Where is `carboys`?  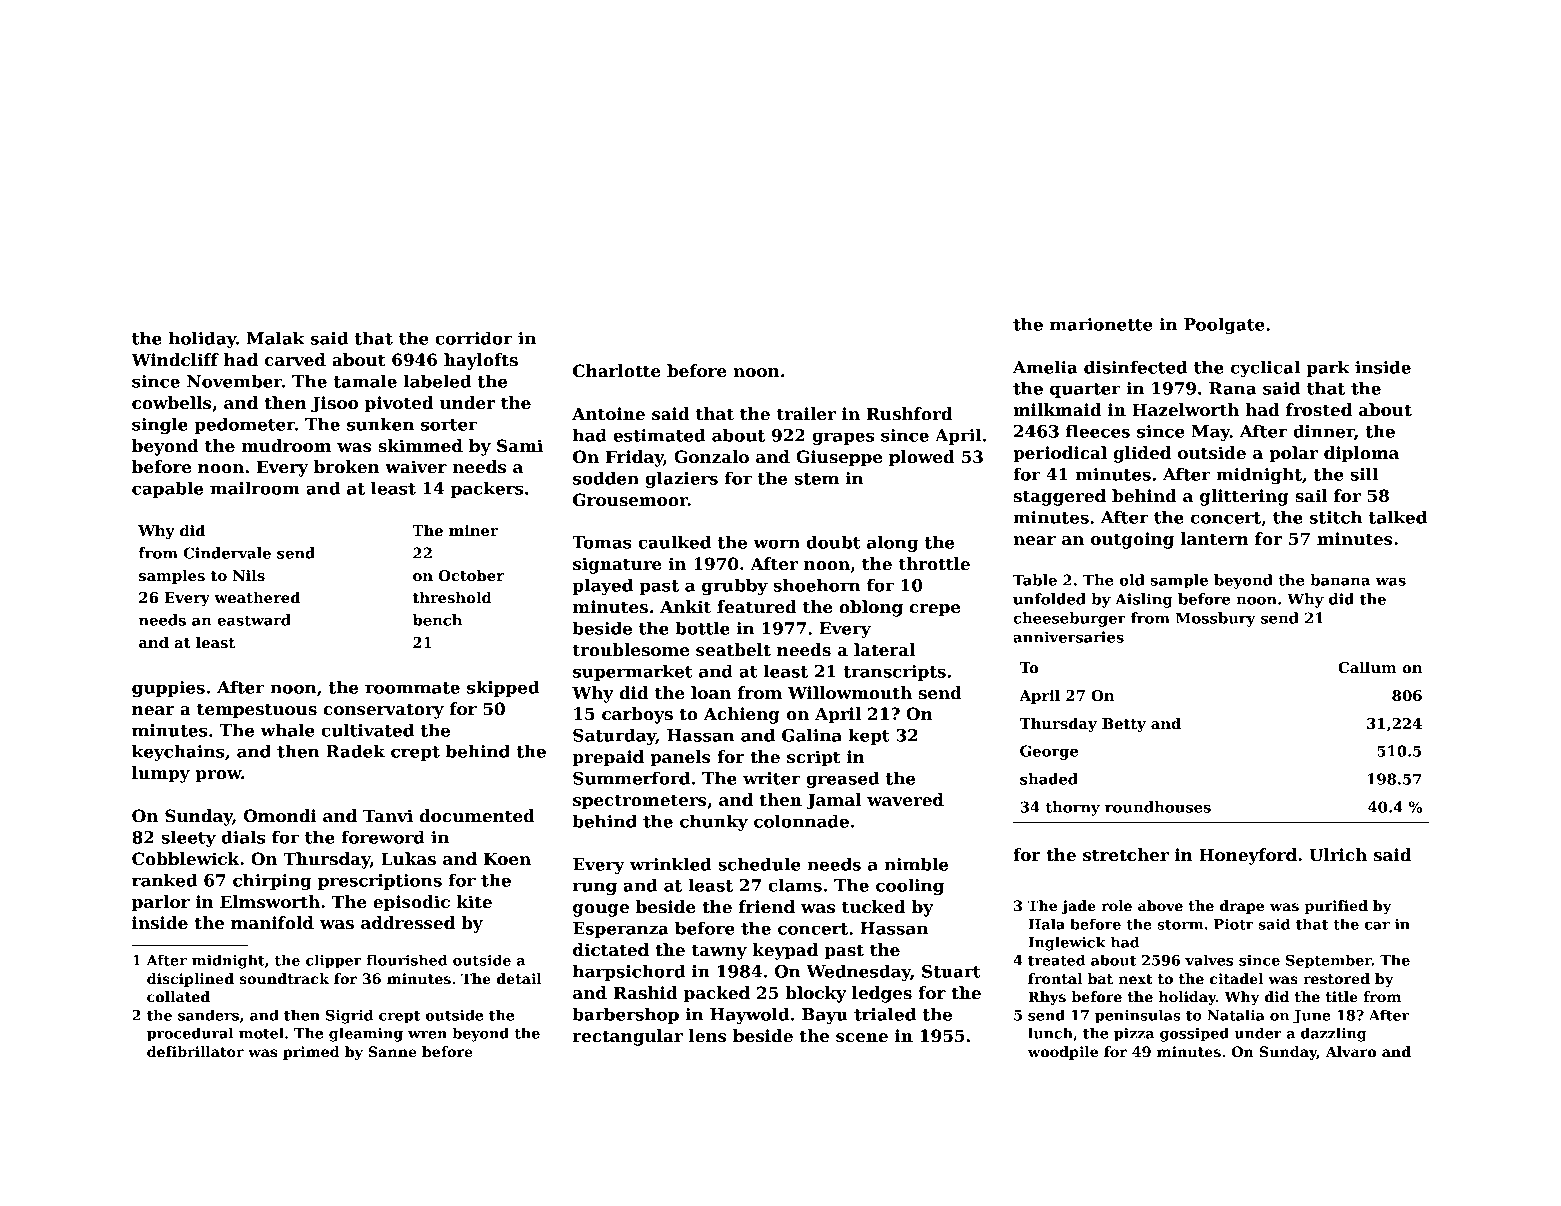
carboys is located at coordinates (637, 715).
